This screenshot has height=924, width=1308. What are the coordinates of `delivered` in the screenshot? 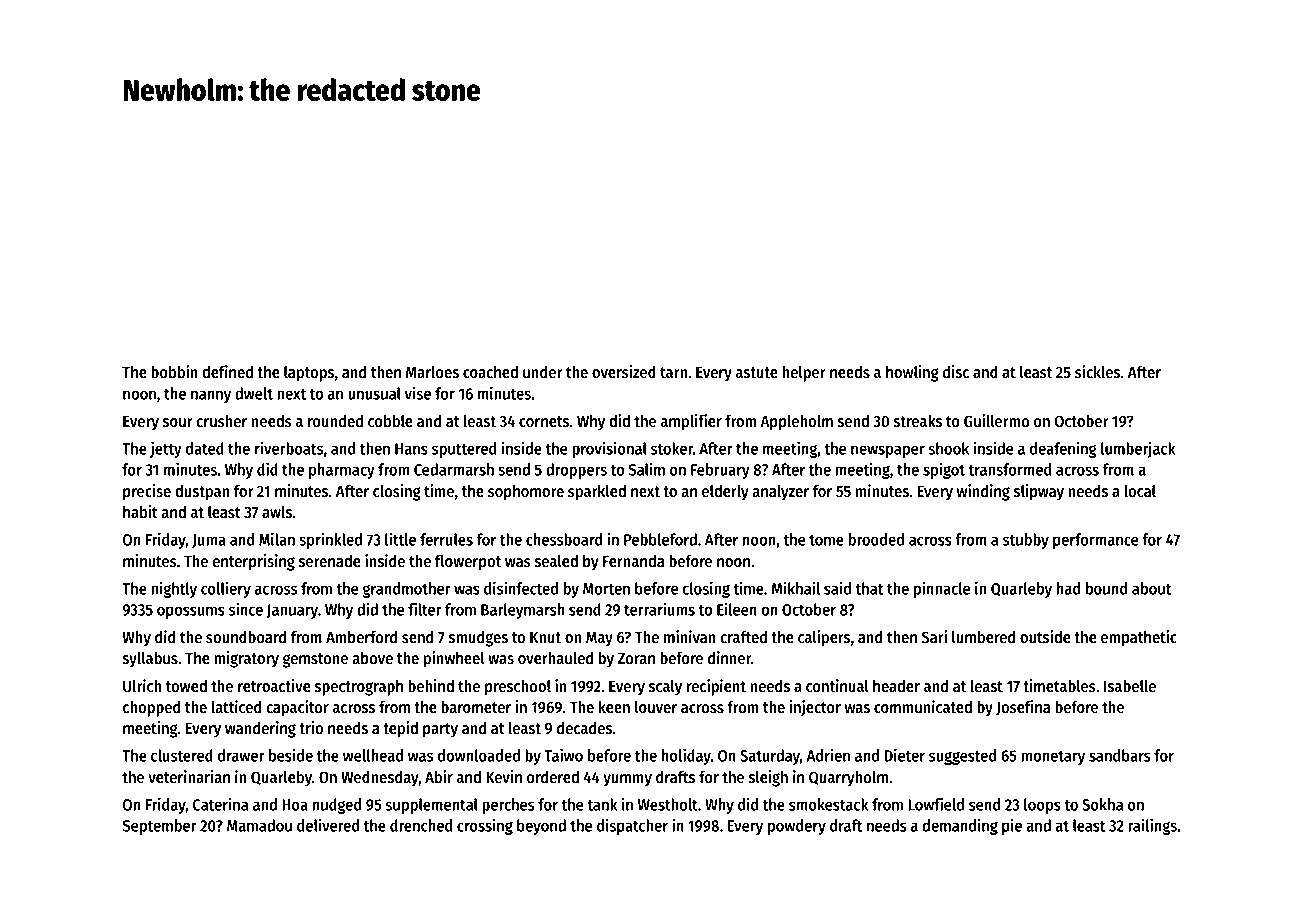 It's located at (328, 825).
